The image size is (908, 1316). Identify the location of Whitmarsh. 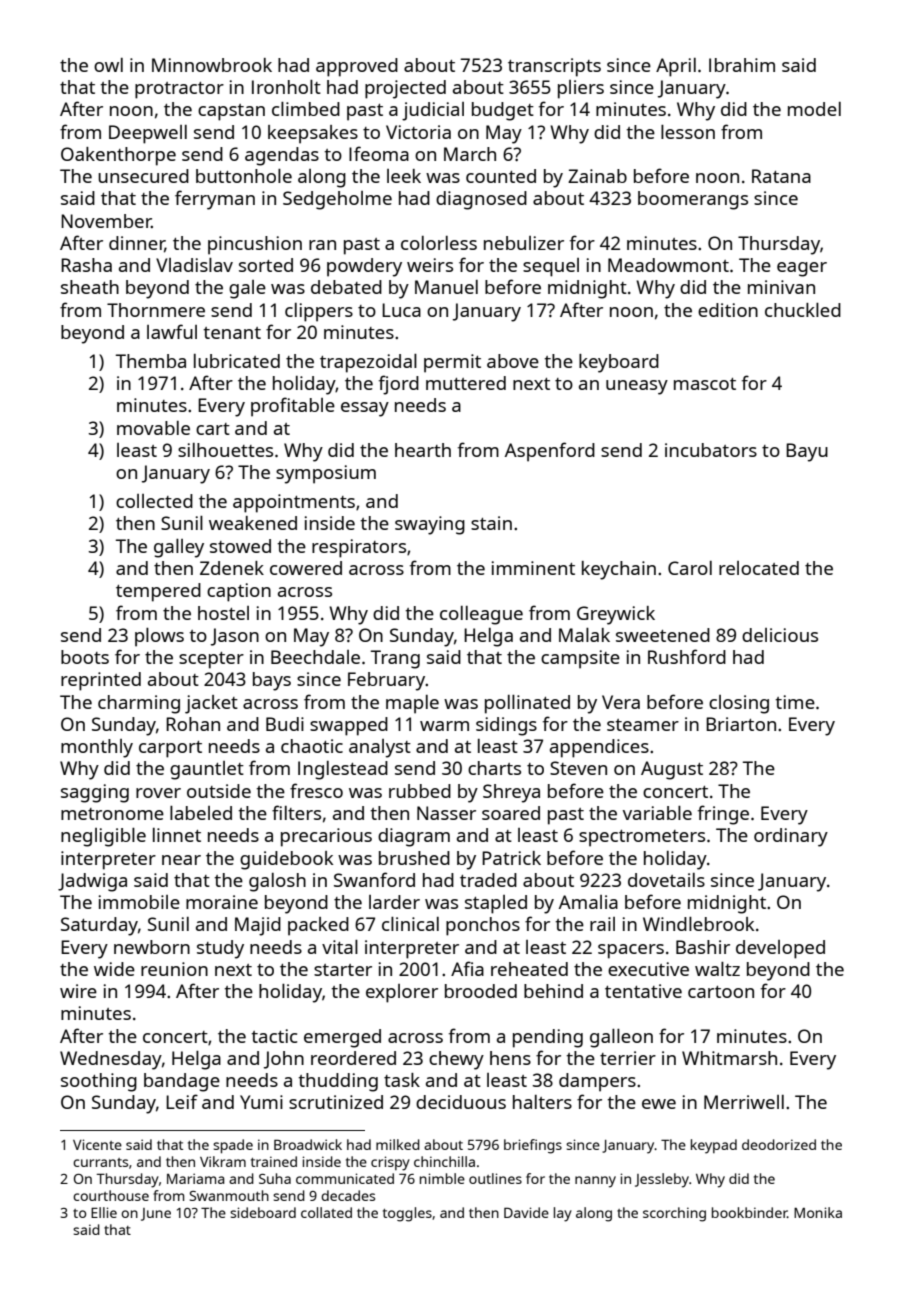
(729, 1058).
